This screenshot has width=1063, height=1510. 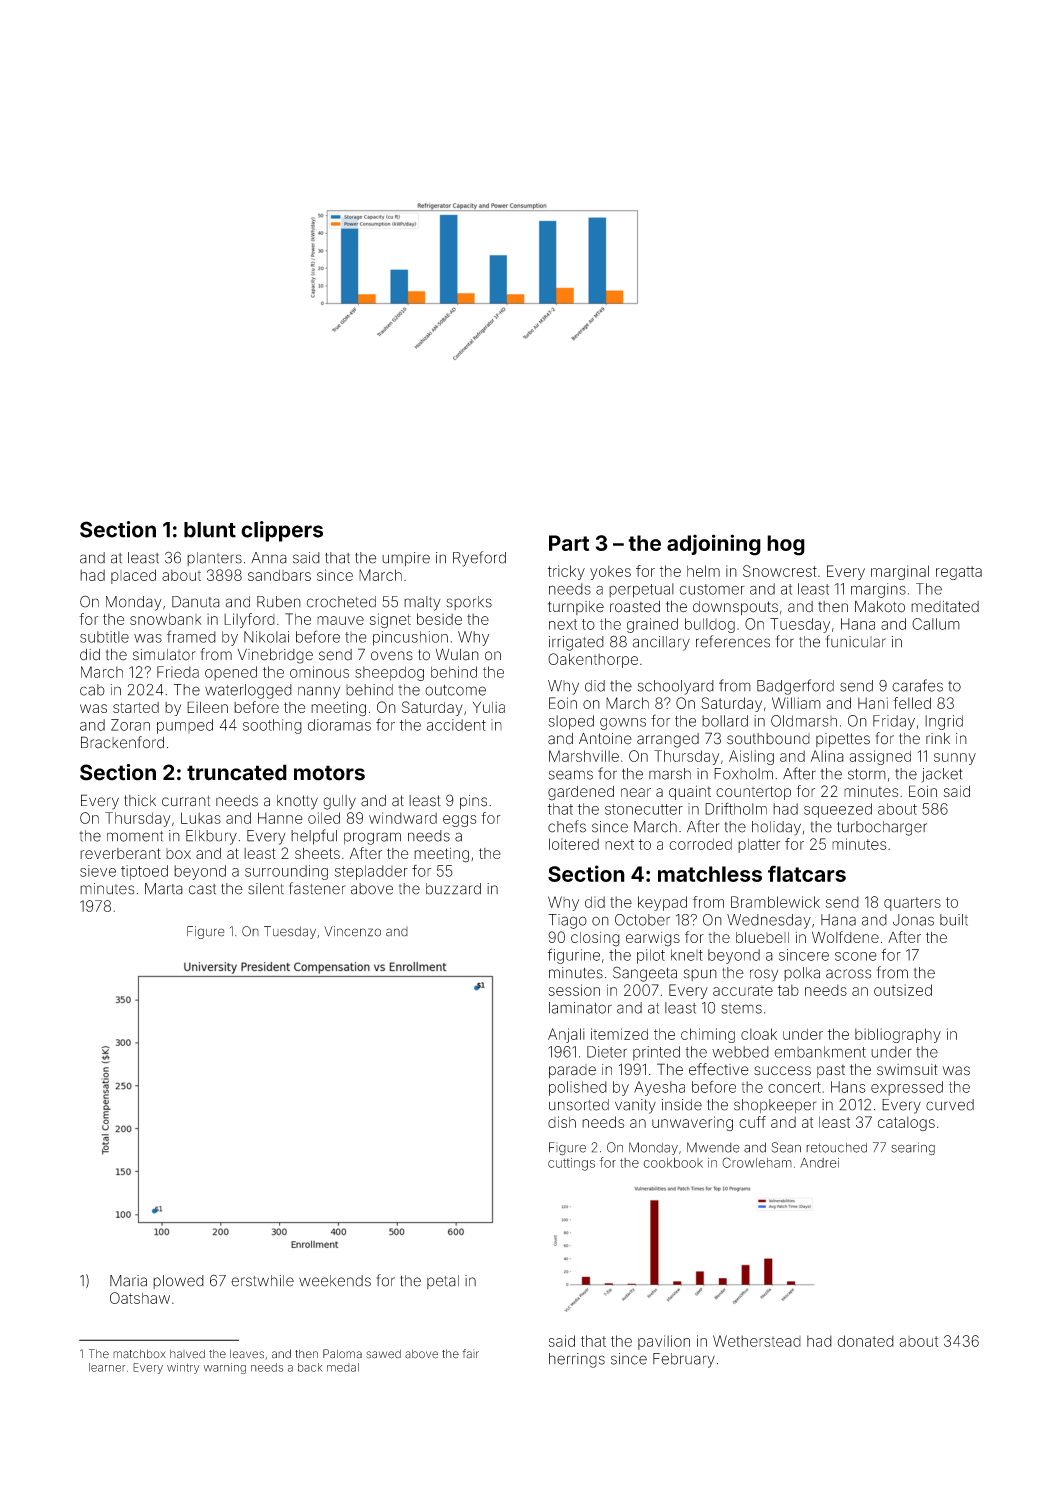 I want to click on fastener, so click(x=317, y=888).
